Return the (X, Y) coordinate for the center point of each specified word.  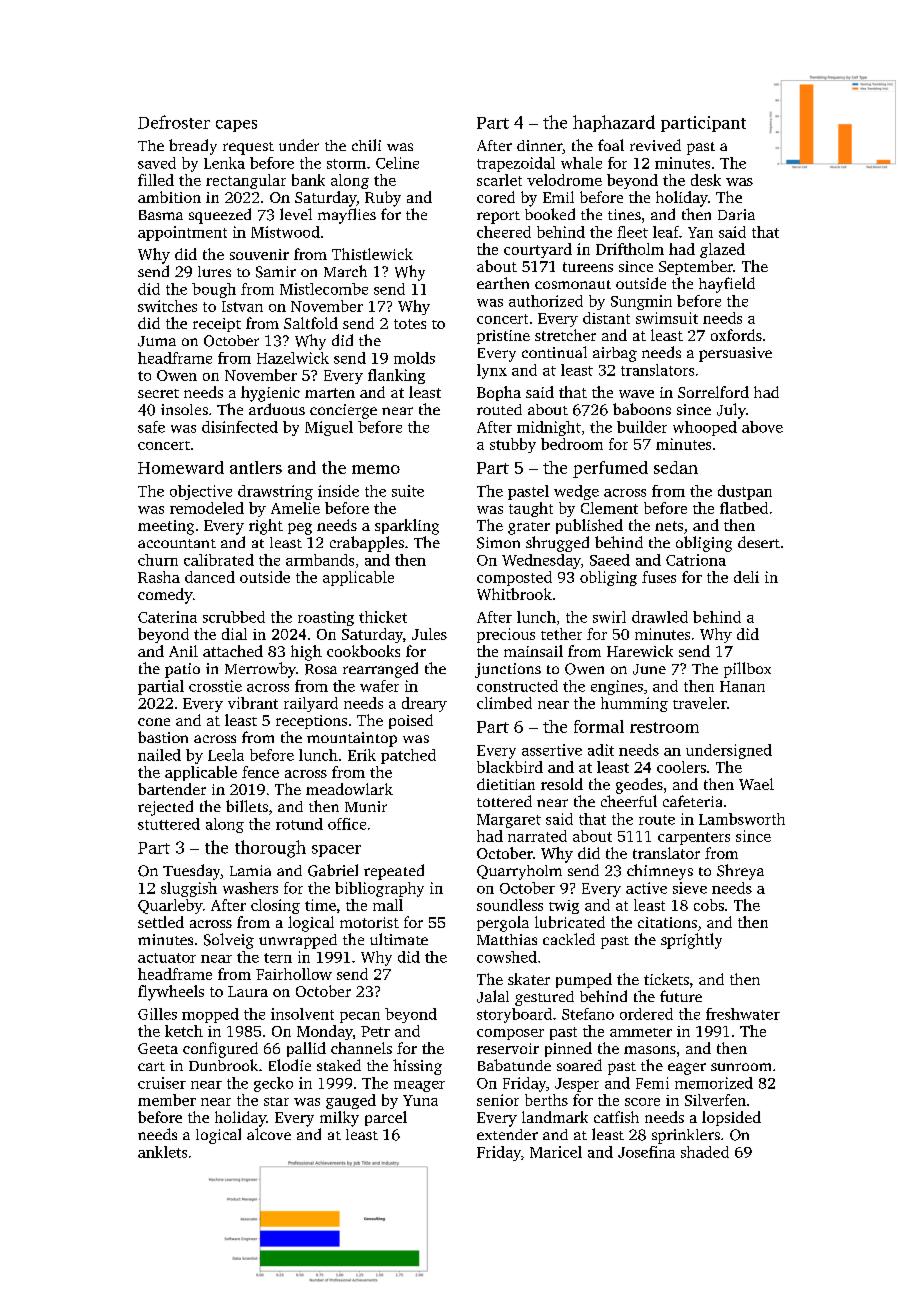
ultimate (399, 939)
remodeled (207, 508)
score (642, 1102)
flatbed (744, 508)
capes (236, 126)
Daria (736, 214)
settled (161, 922)
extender (507, 1134)
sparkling (407, 527)
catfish (616, 1117)
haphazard (614, 123)
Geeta (158, 1048)
